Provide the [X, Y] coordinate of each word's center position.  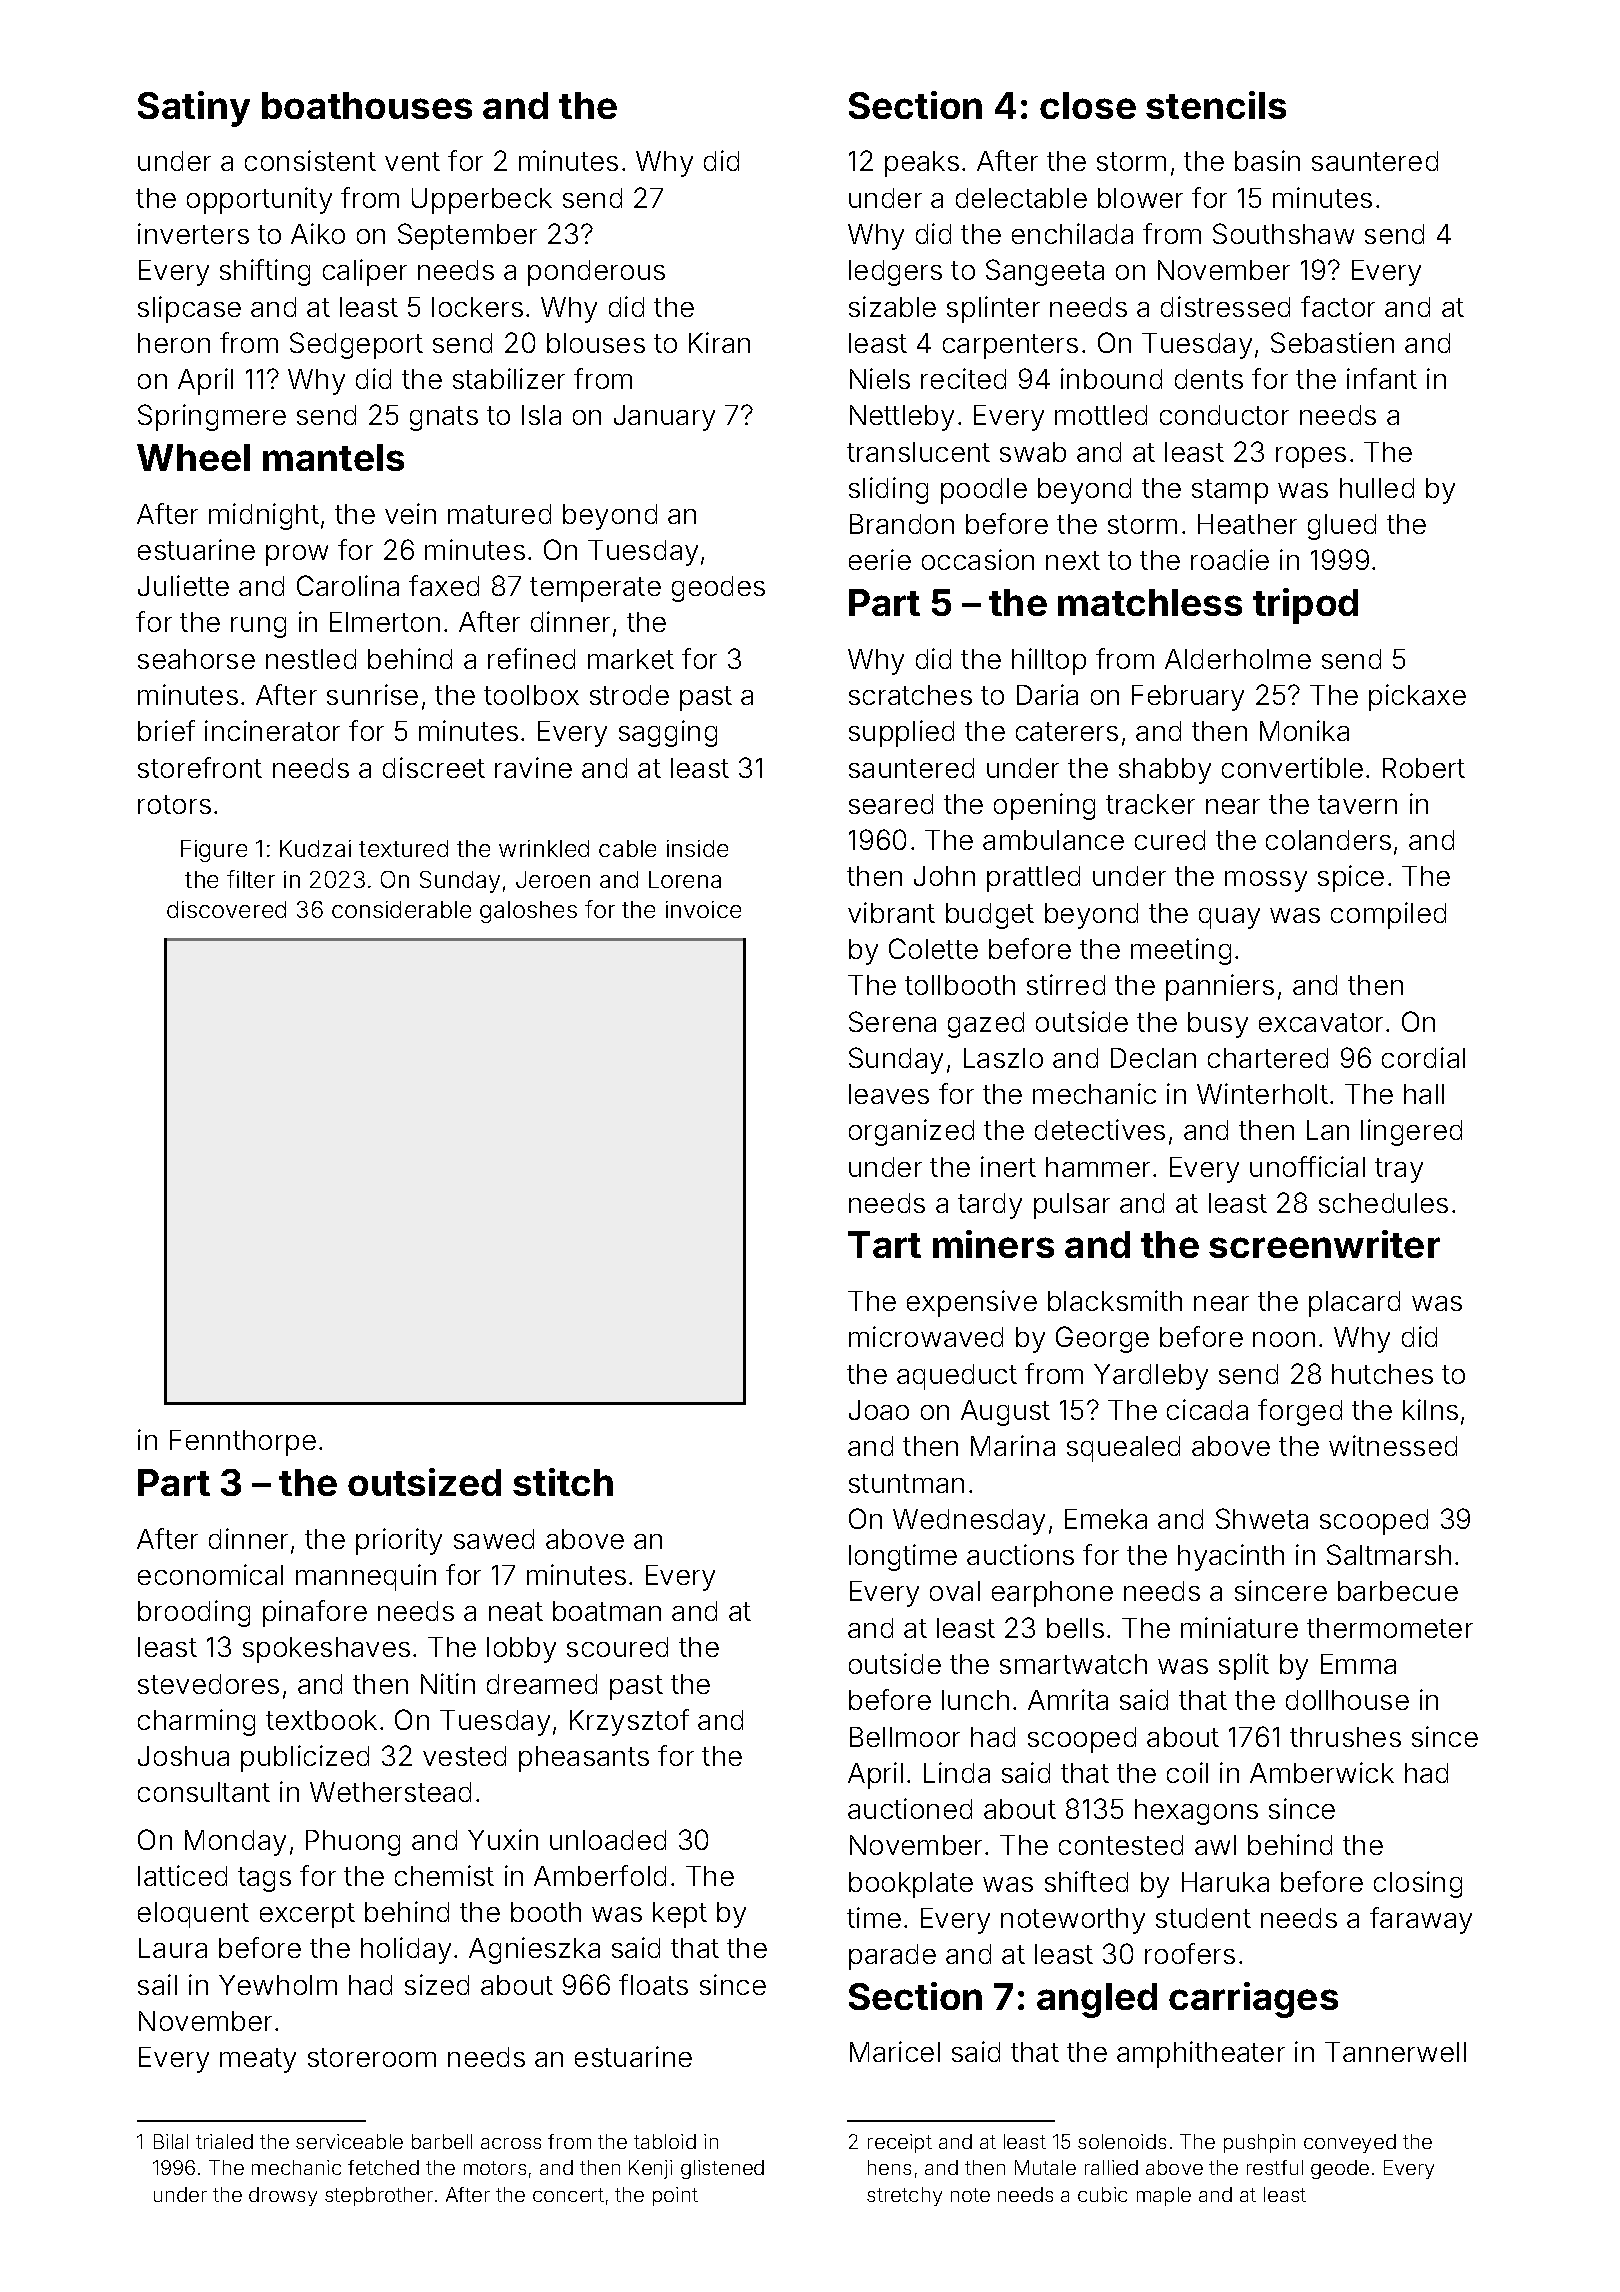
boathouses [367, 105]
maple [1164, 2196]
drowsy [283, 2196]
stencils [1216, 105]
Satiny [194, 109]
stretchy [904, 2196]
